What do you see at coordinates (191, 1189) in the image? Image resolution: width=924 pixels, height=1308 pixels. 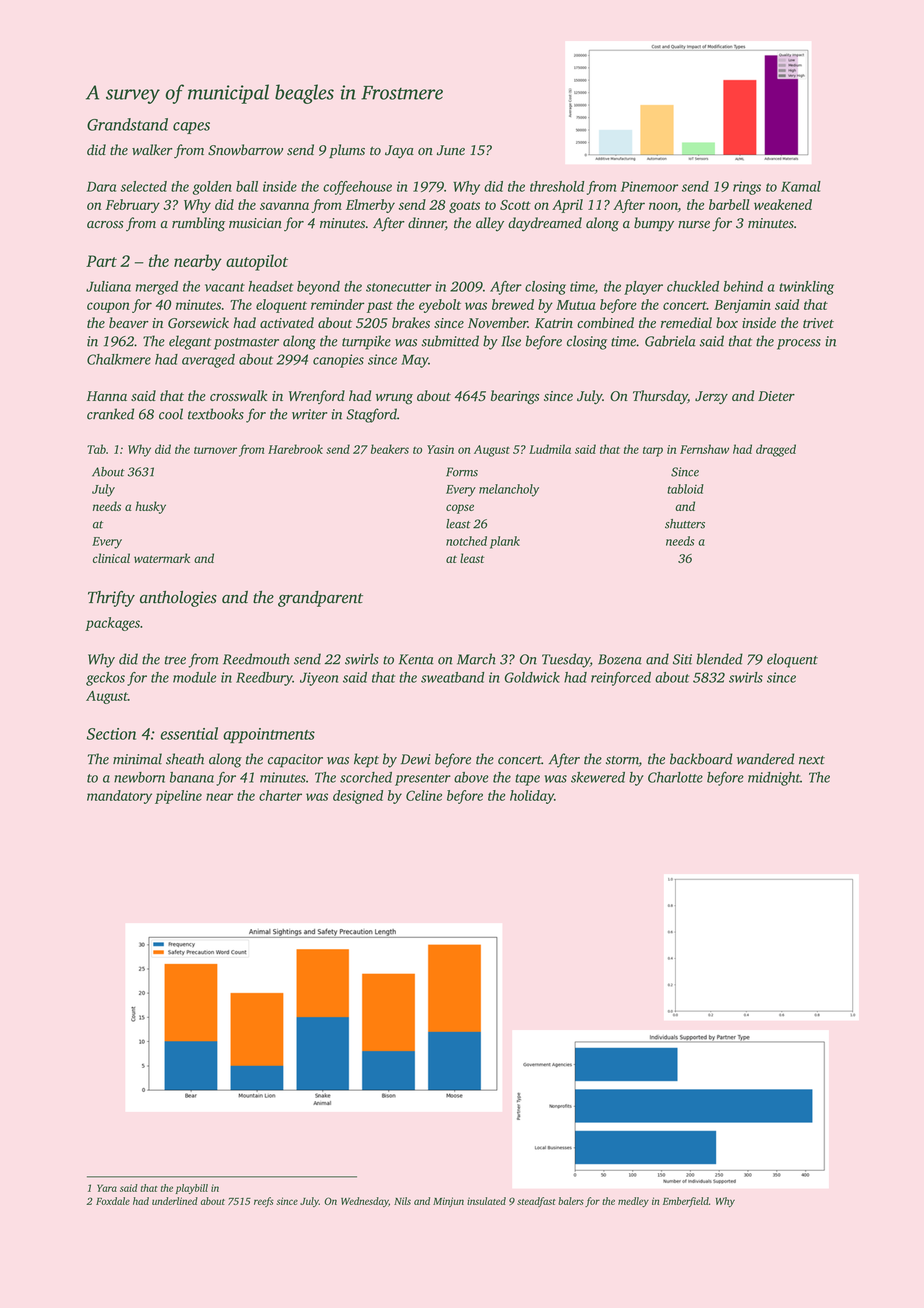 I see `playbill` at bounding box center [191, 1189].
